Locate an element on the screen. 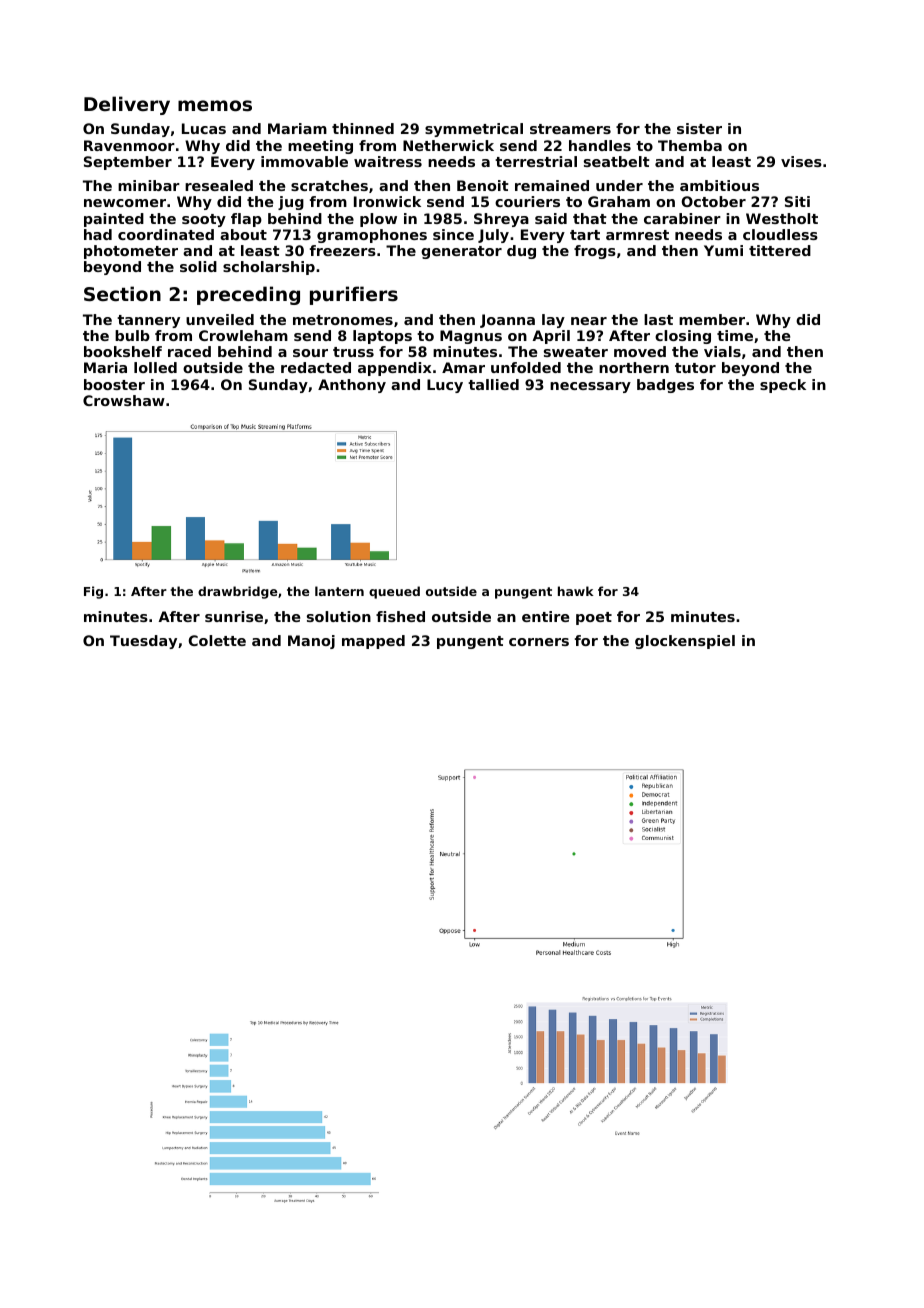 This screenshot has height=1308, width=924. Lucy is located at coordinates (445, 386).
